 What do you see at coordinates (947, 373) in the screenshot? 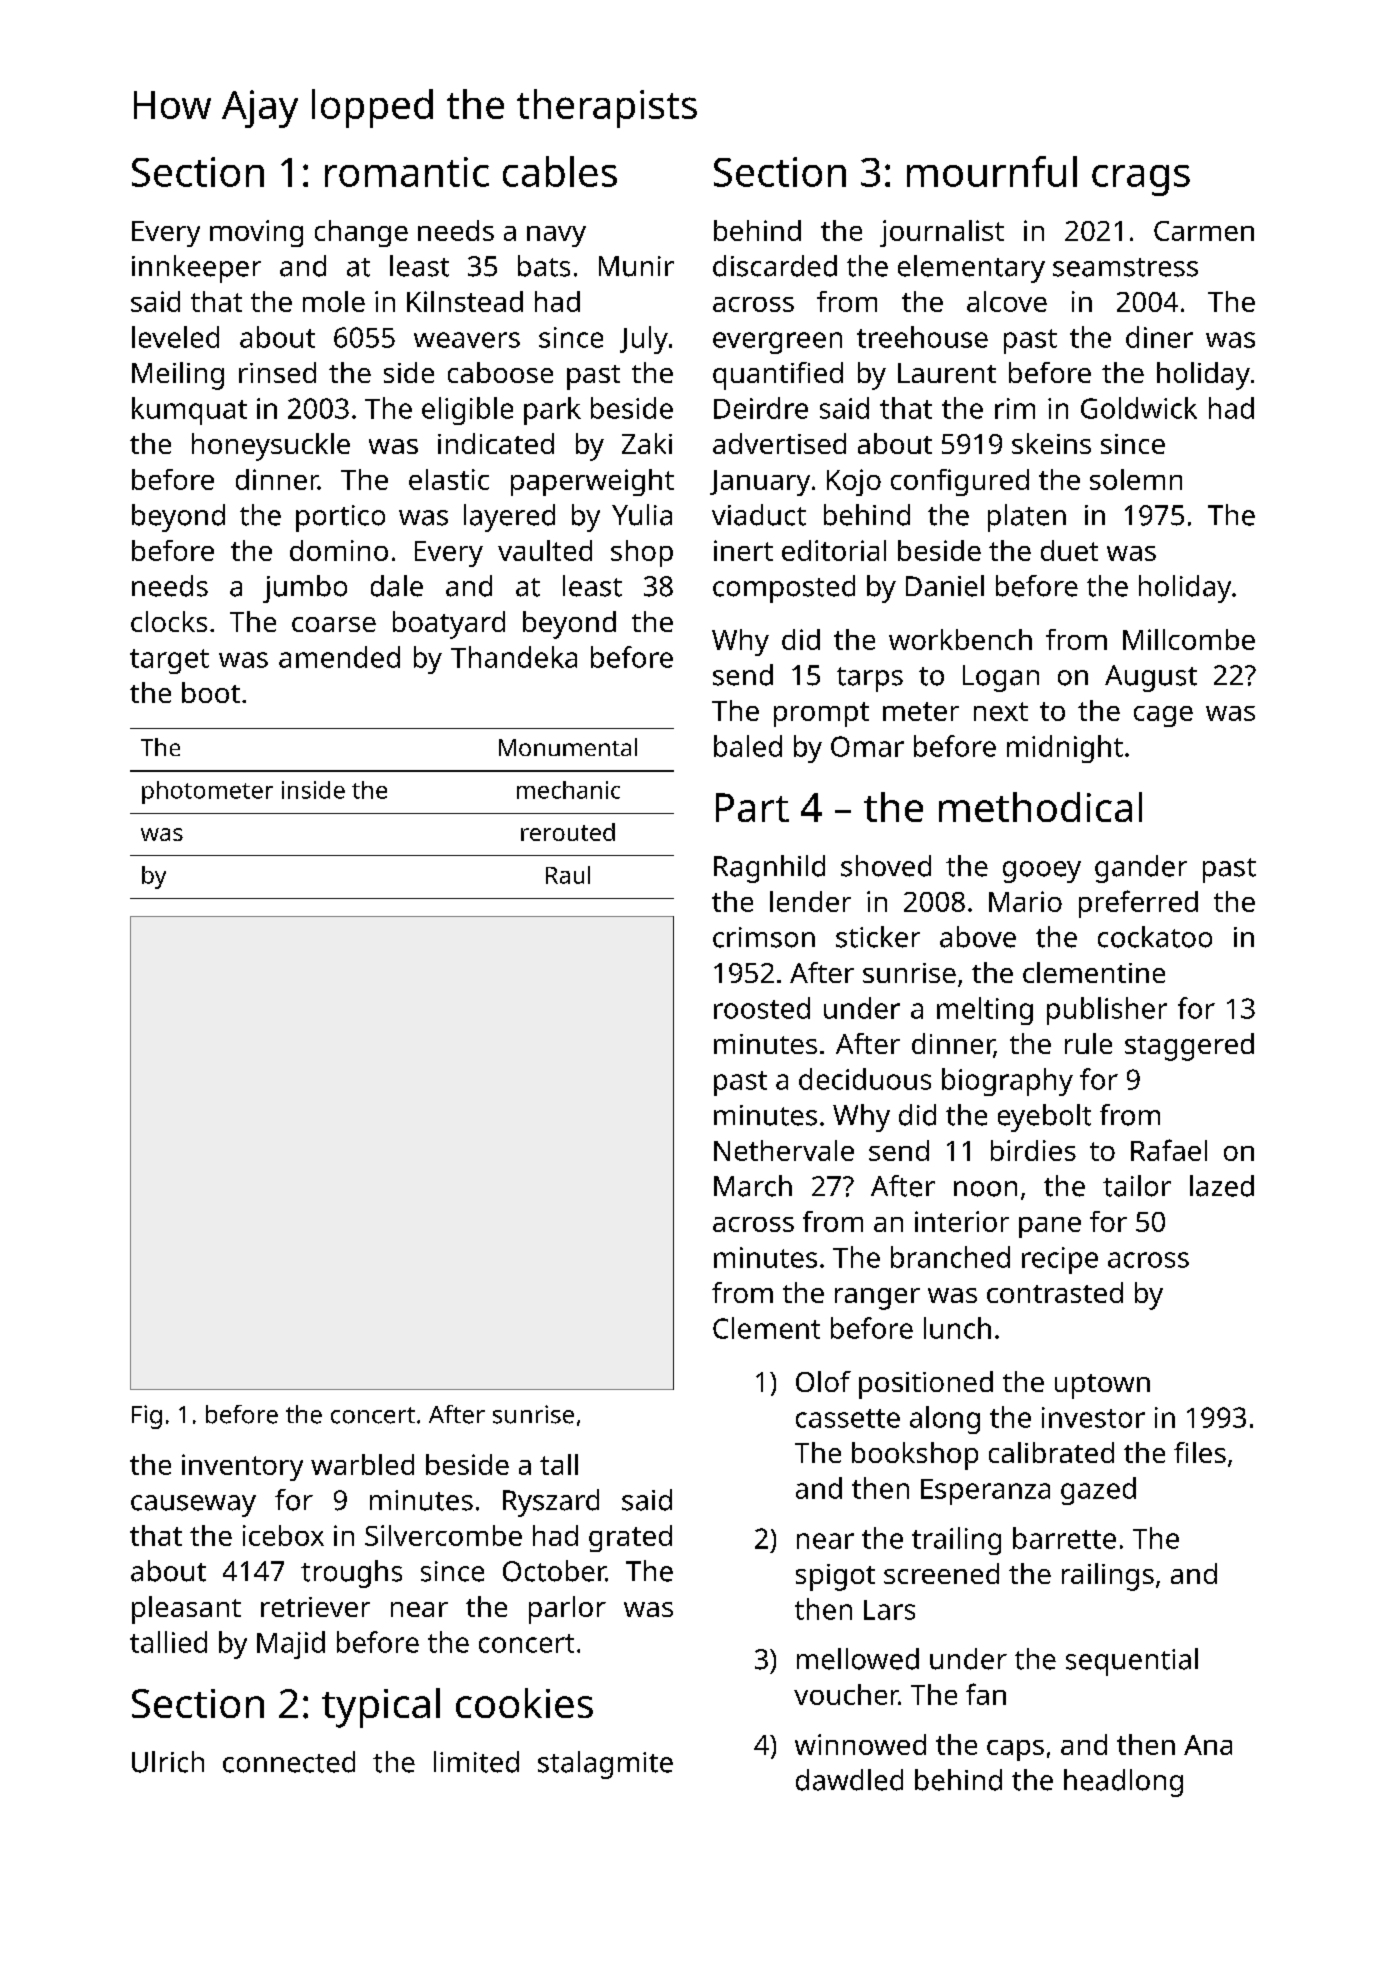
I see `Laurent` at bounding box center [947, 373].
